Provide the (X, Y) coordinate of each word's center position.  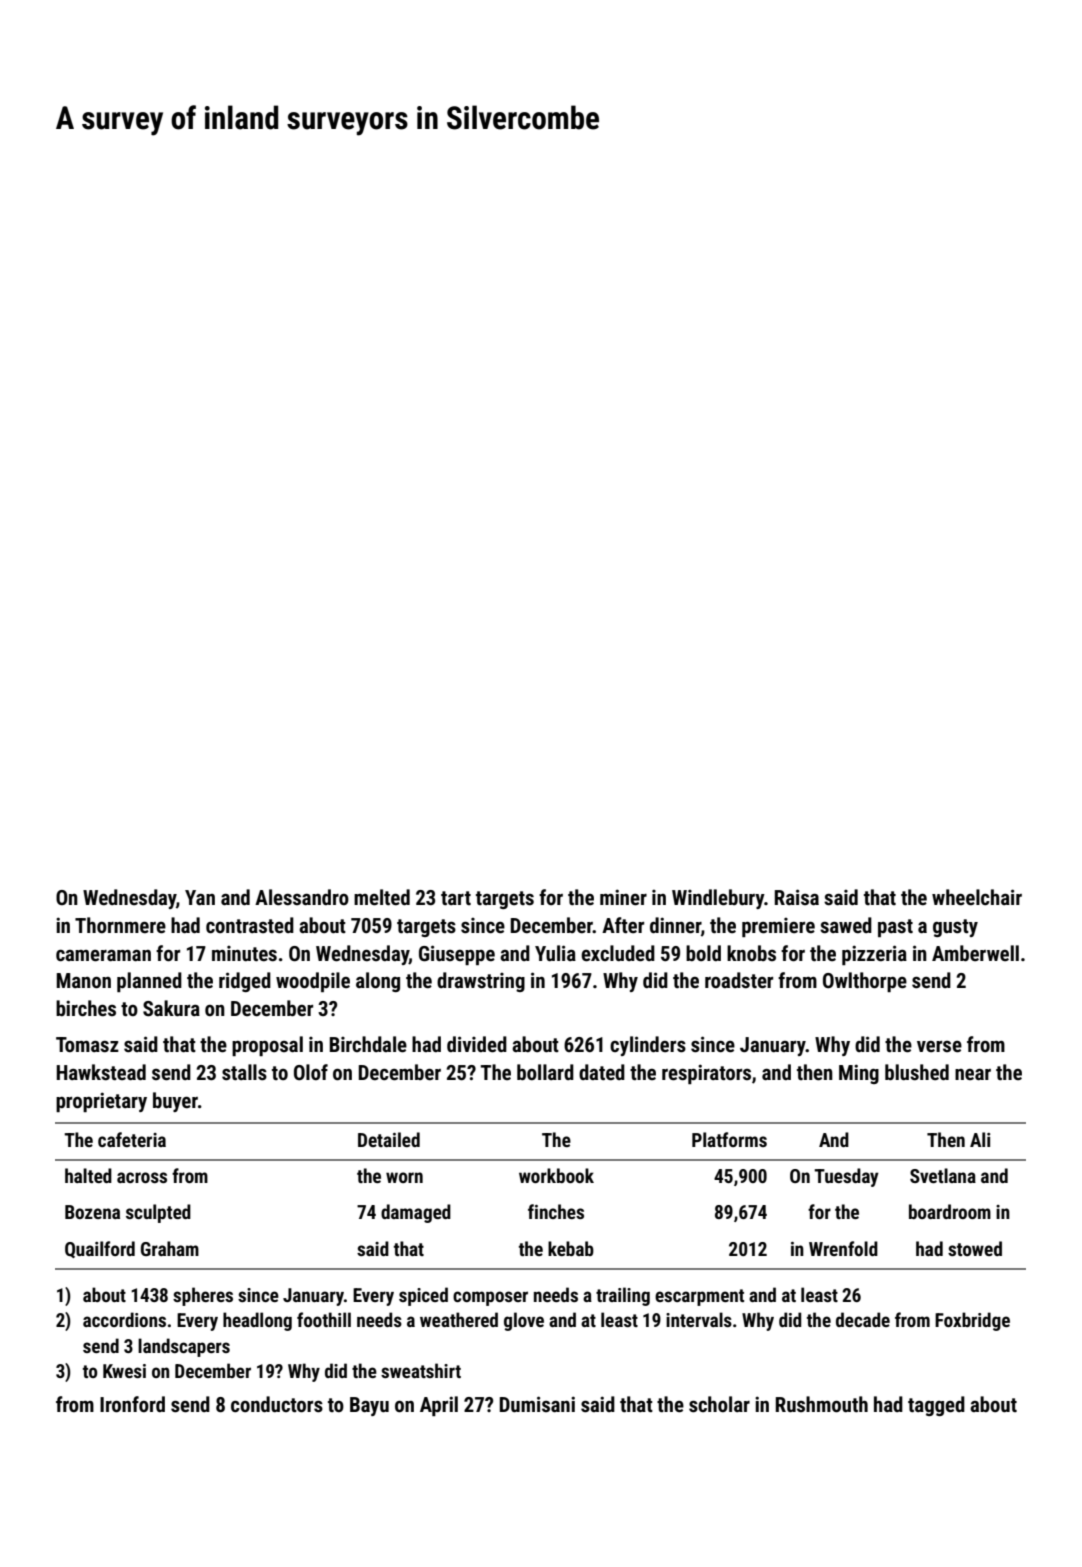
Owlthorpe (865, 982)
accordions (124, 1319)
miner (623, 897)
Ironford (132, 1404)
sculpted (158, 1213)
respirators (706, 1074)
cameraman (103, 956)
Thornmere (120, 925)
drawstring (481, 982)
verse (939, 1047)
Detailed (389, 1139)
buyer (175, 1102)
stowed (975, 1248)
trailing (623, 1296)
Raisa (797, 897)
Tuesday (846, 1177)
